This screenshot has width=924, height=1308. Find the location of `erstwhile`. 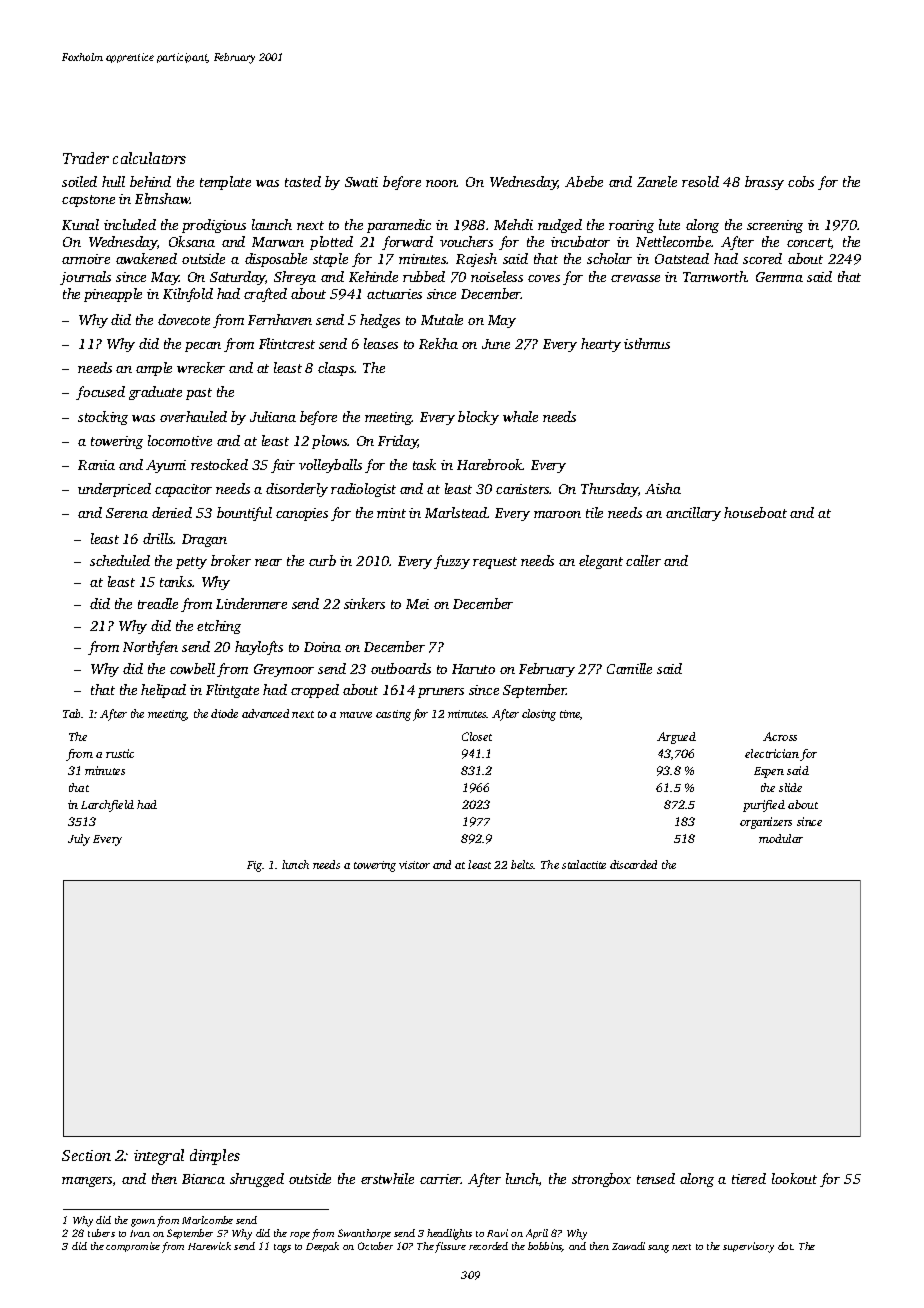

erstwhile is located at coordinates (387, 1178).
